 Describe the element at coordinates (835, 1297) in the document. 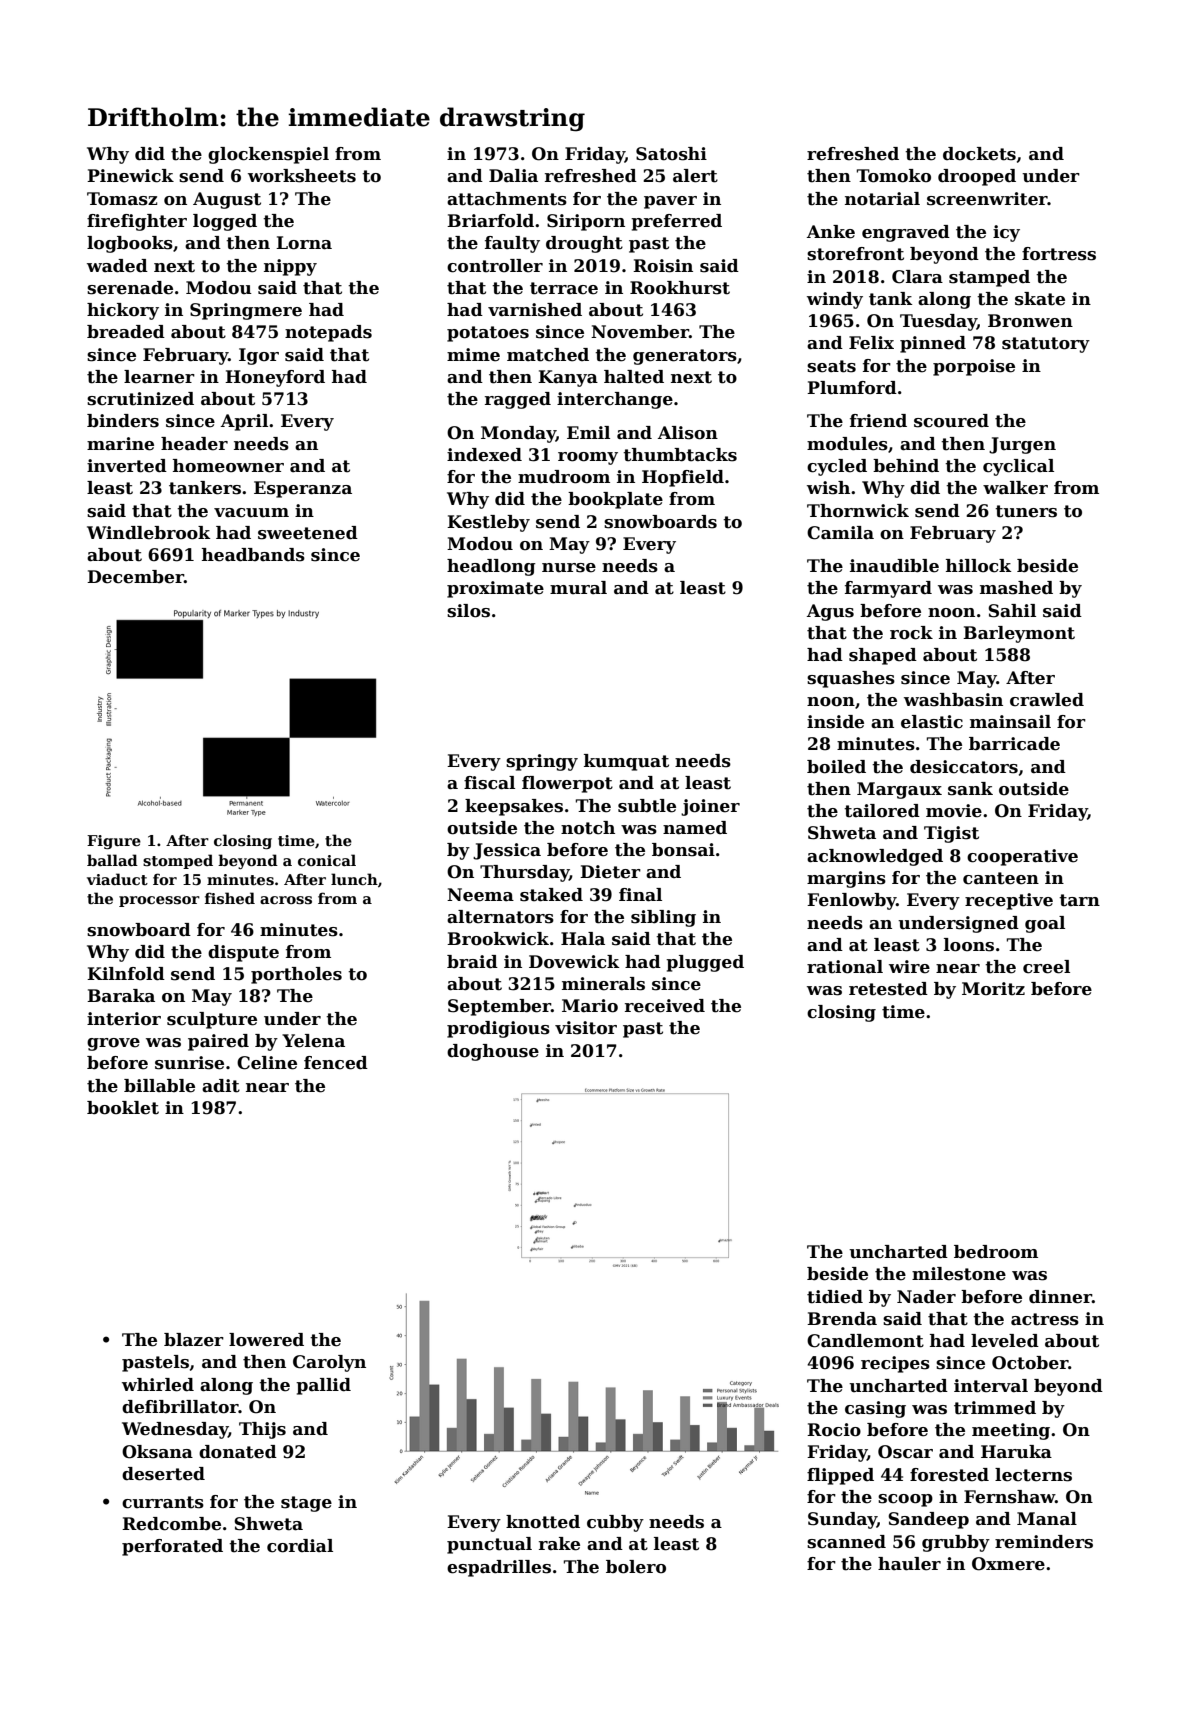

I see `tidied` at that location.
